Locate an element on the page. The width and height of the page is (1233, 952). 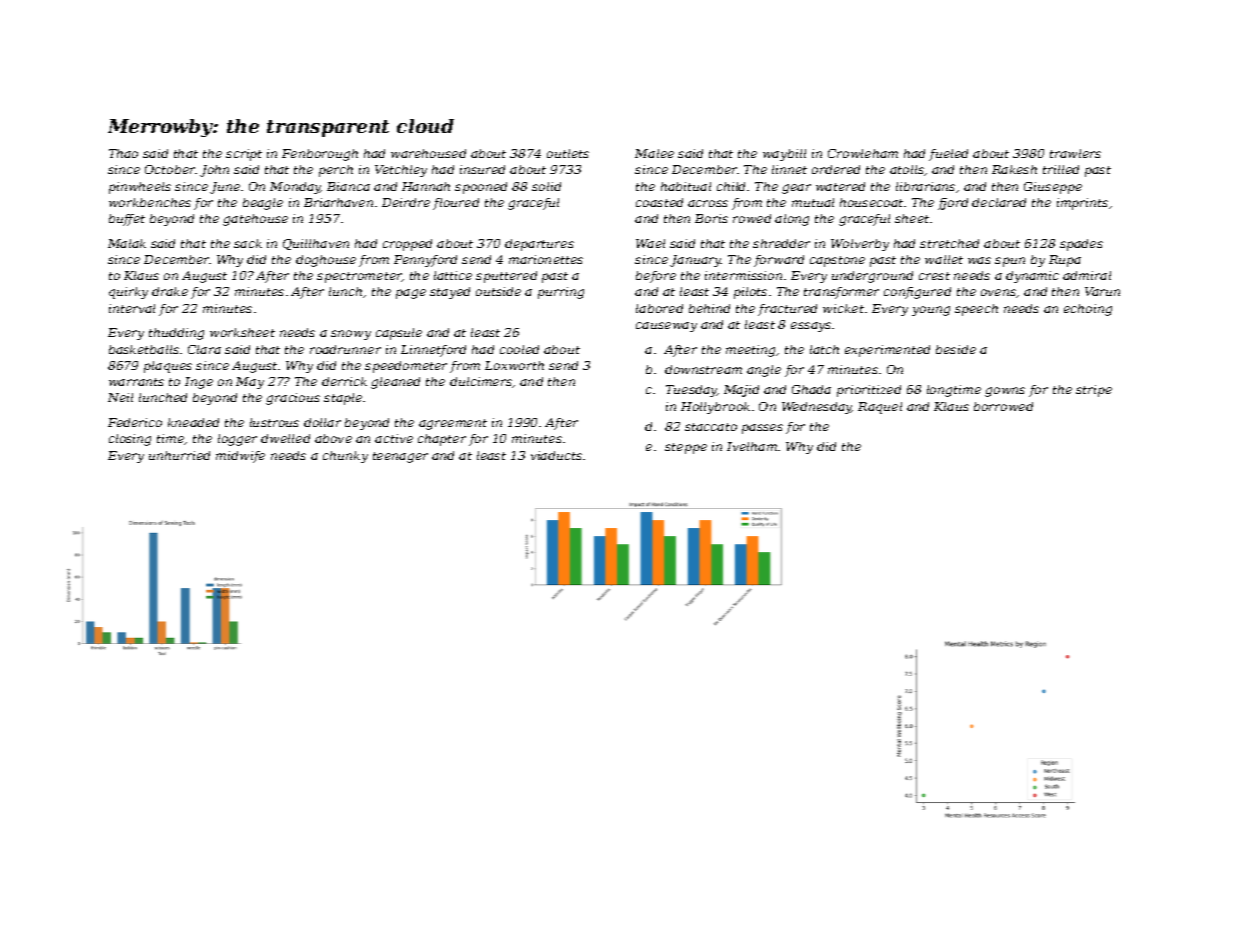
stripe is located at coordinates (1094, 391).
